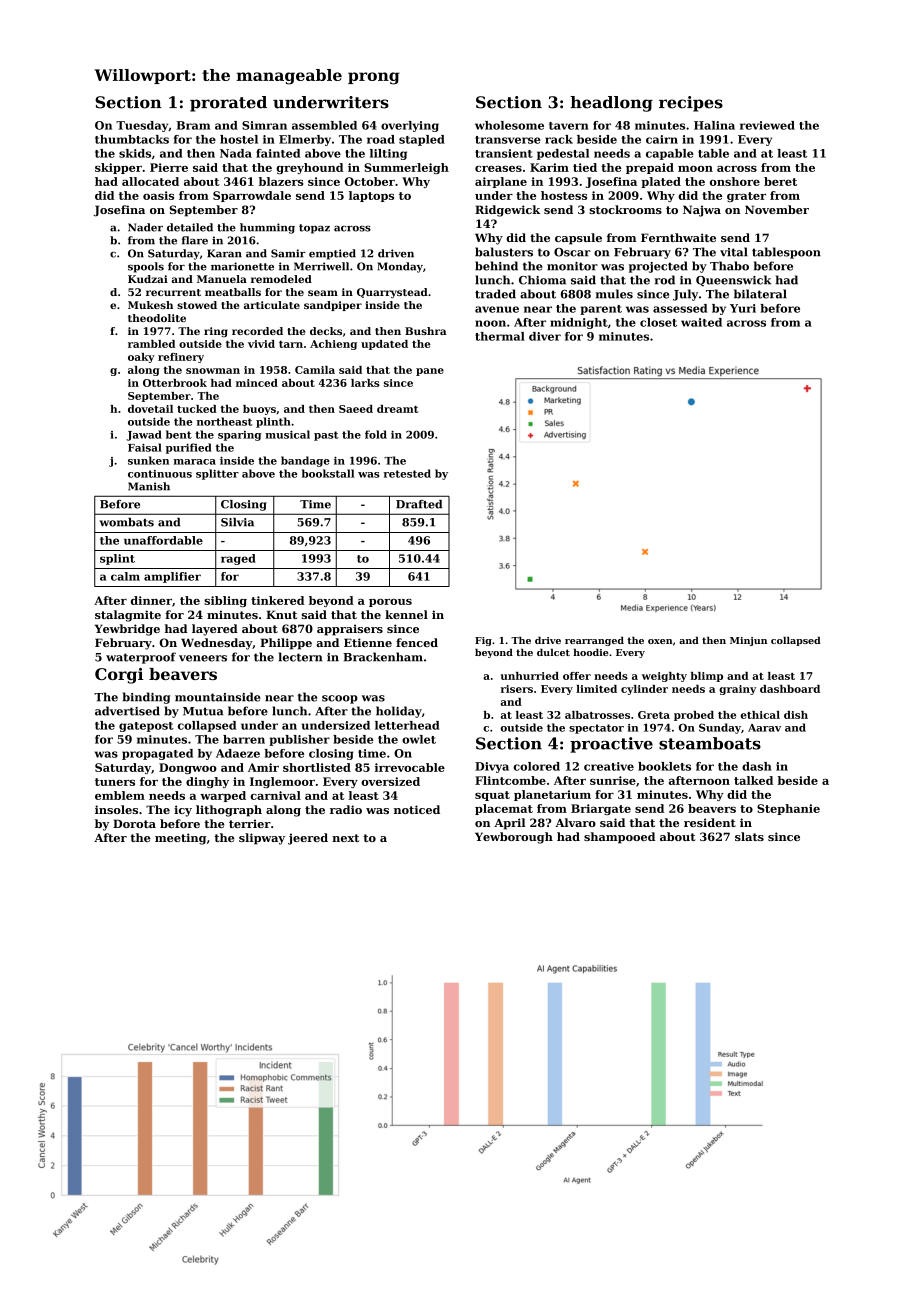 The image size is (924, 1308). What do you see at coordinates (749, 836) in the screenshot?
I see `slats` at bounding box center [749, 836].
